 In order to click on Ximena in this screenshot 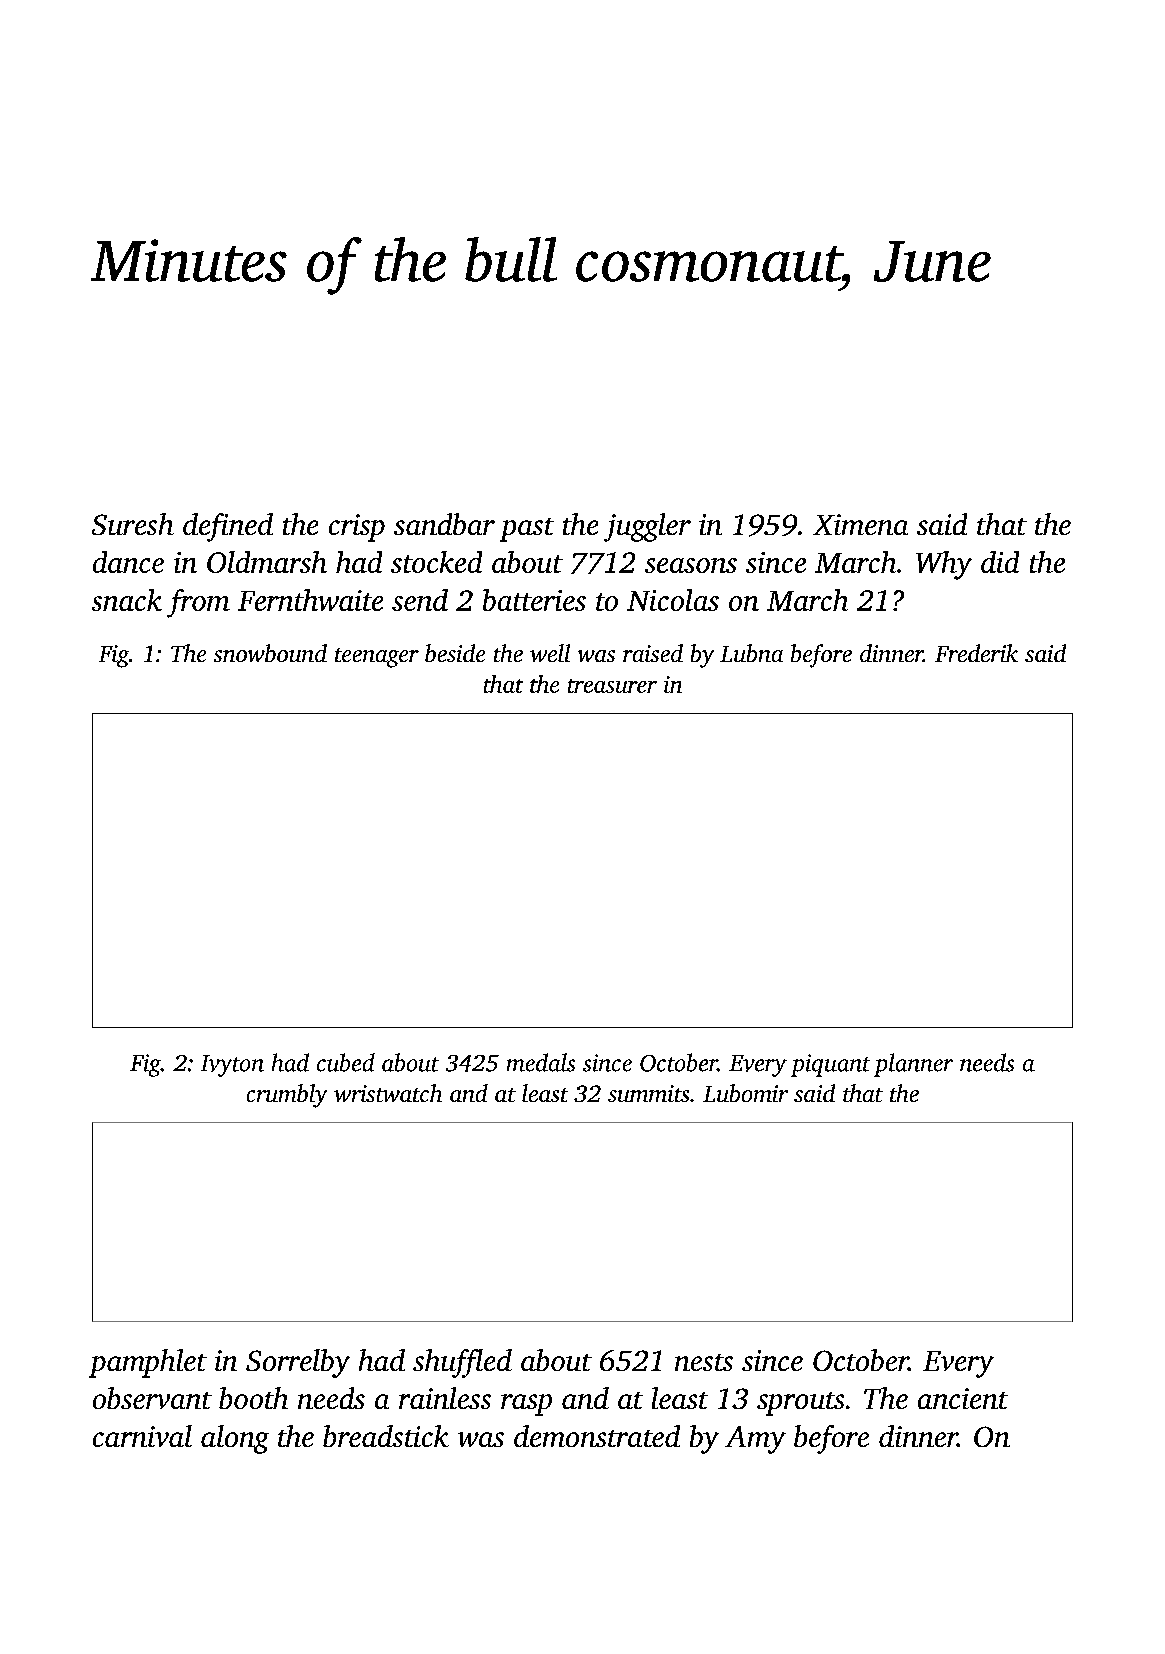, I will do `click(860, 524)`.
